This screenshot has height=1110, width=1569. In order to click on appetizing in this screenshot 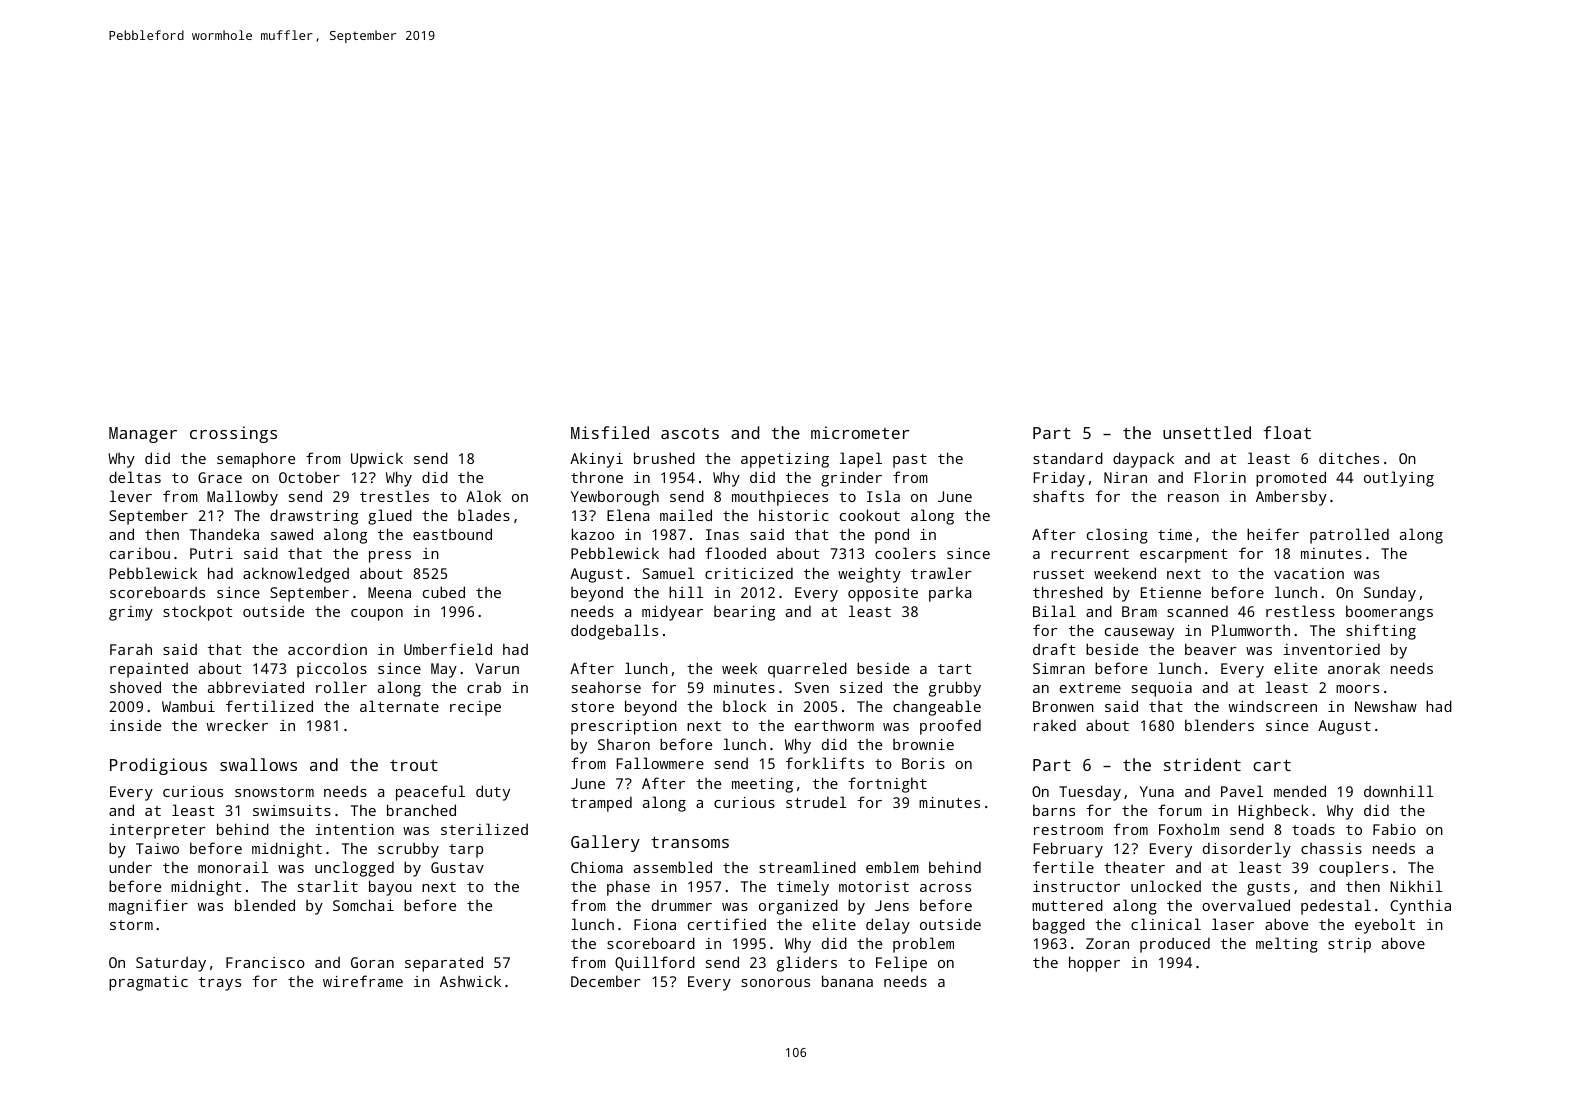, I will do `click(785, 460)`.
